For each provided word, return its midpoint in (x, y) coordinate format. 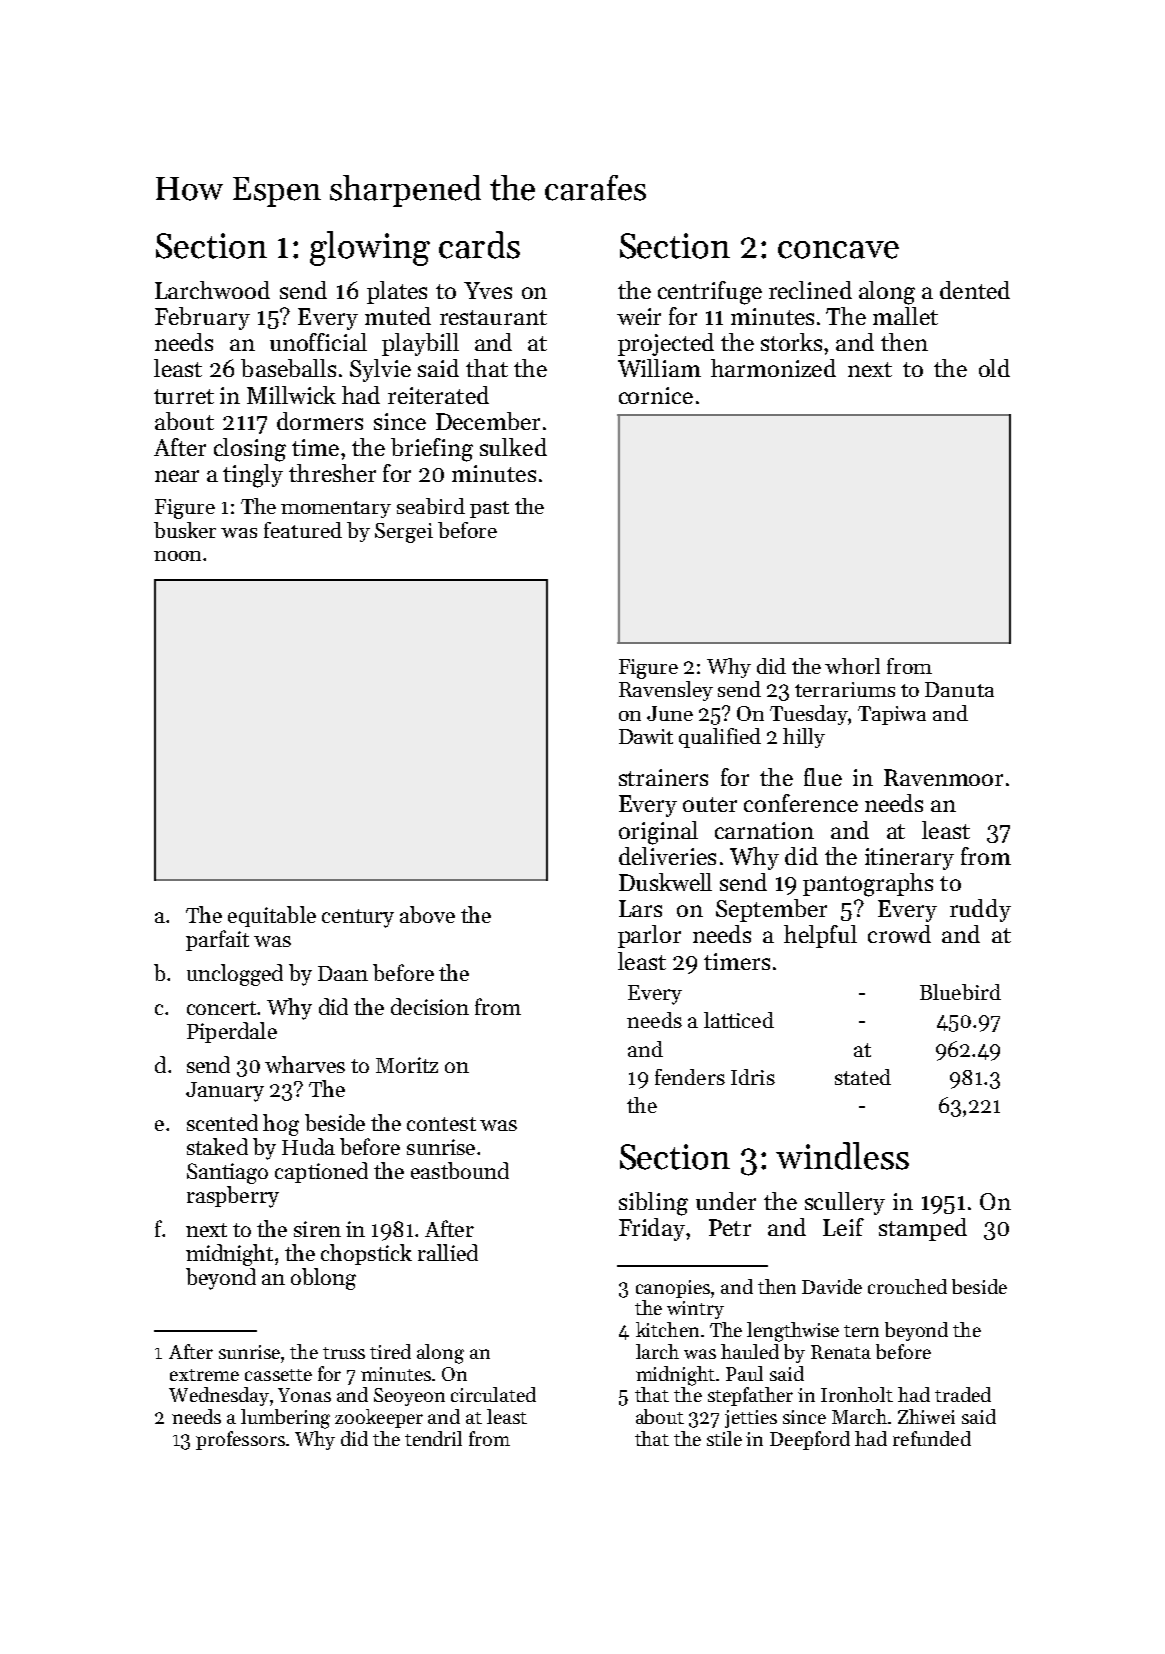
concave (838, 250)
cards (479, 245)
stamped (923, 1229)
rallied (448, 1252)
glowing (370, 248)
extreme (204, 1375)
